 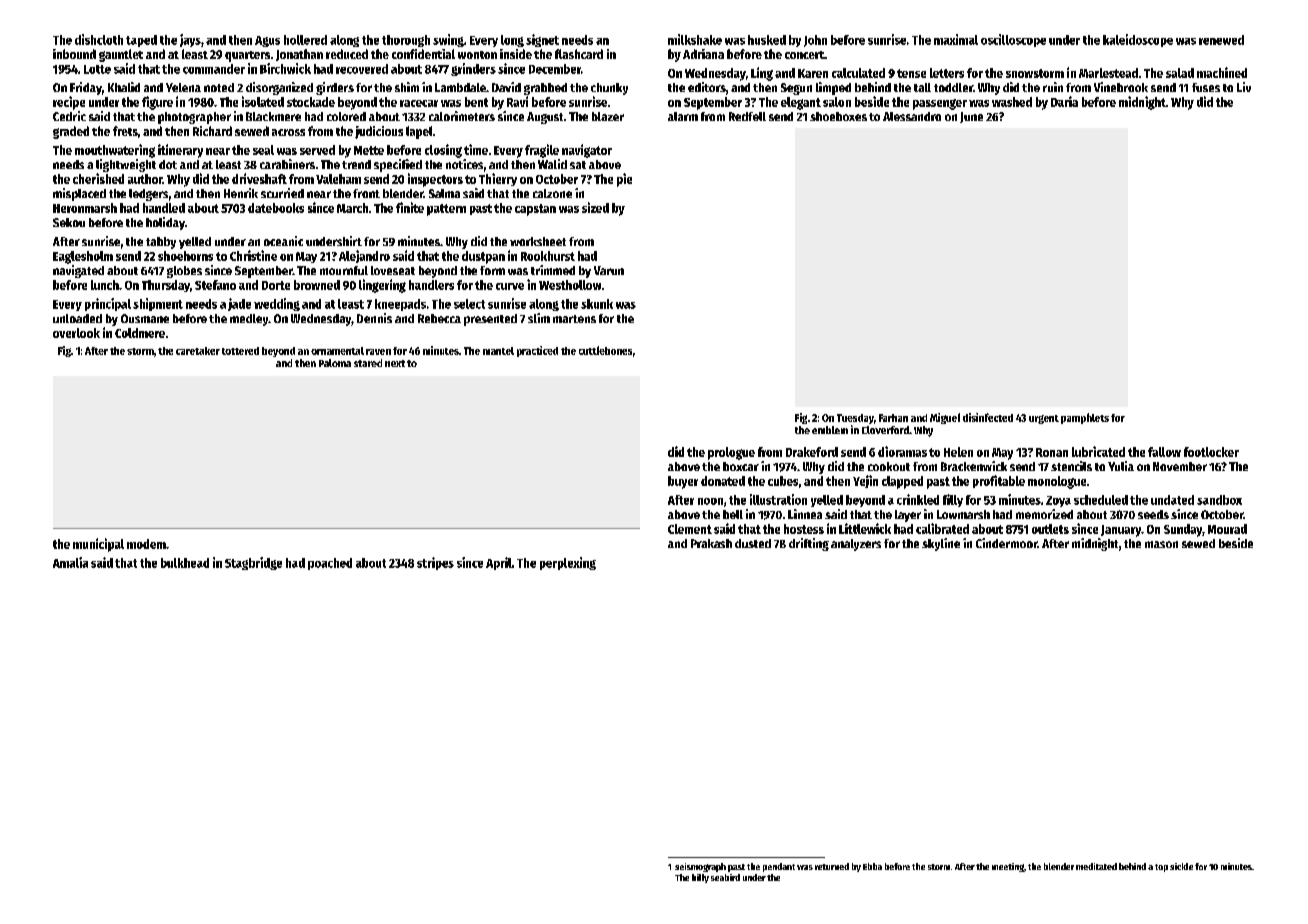 I want to click on poached, so click(x=330, y=564).
